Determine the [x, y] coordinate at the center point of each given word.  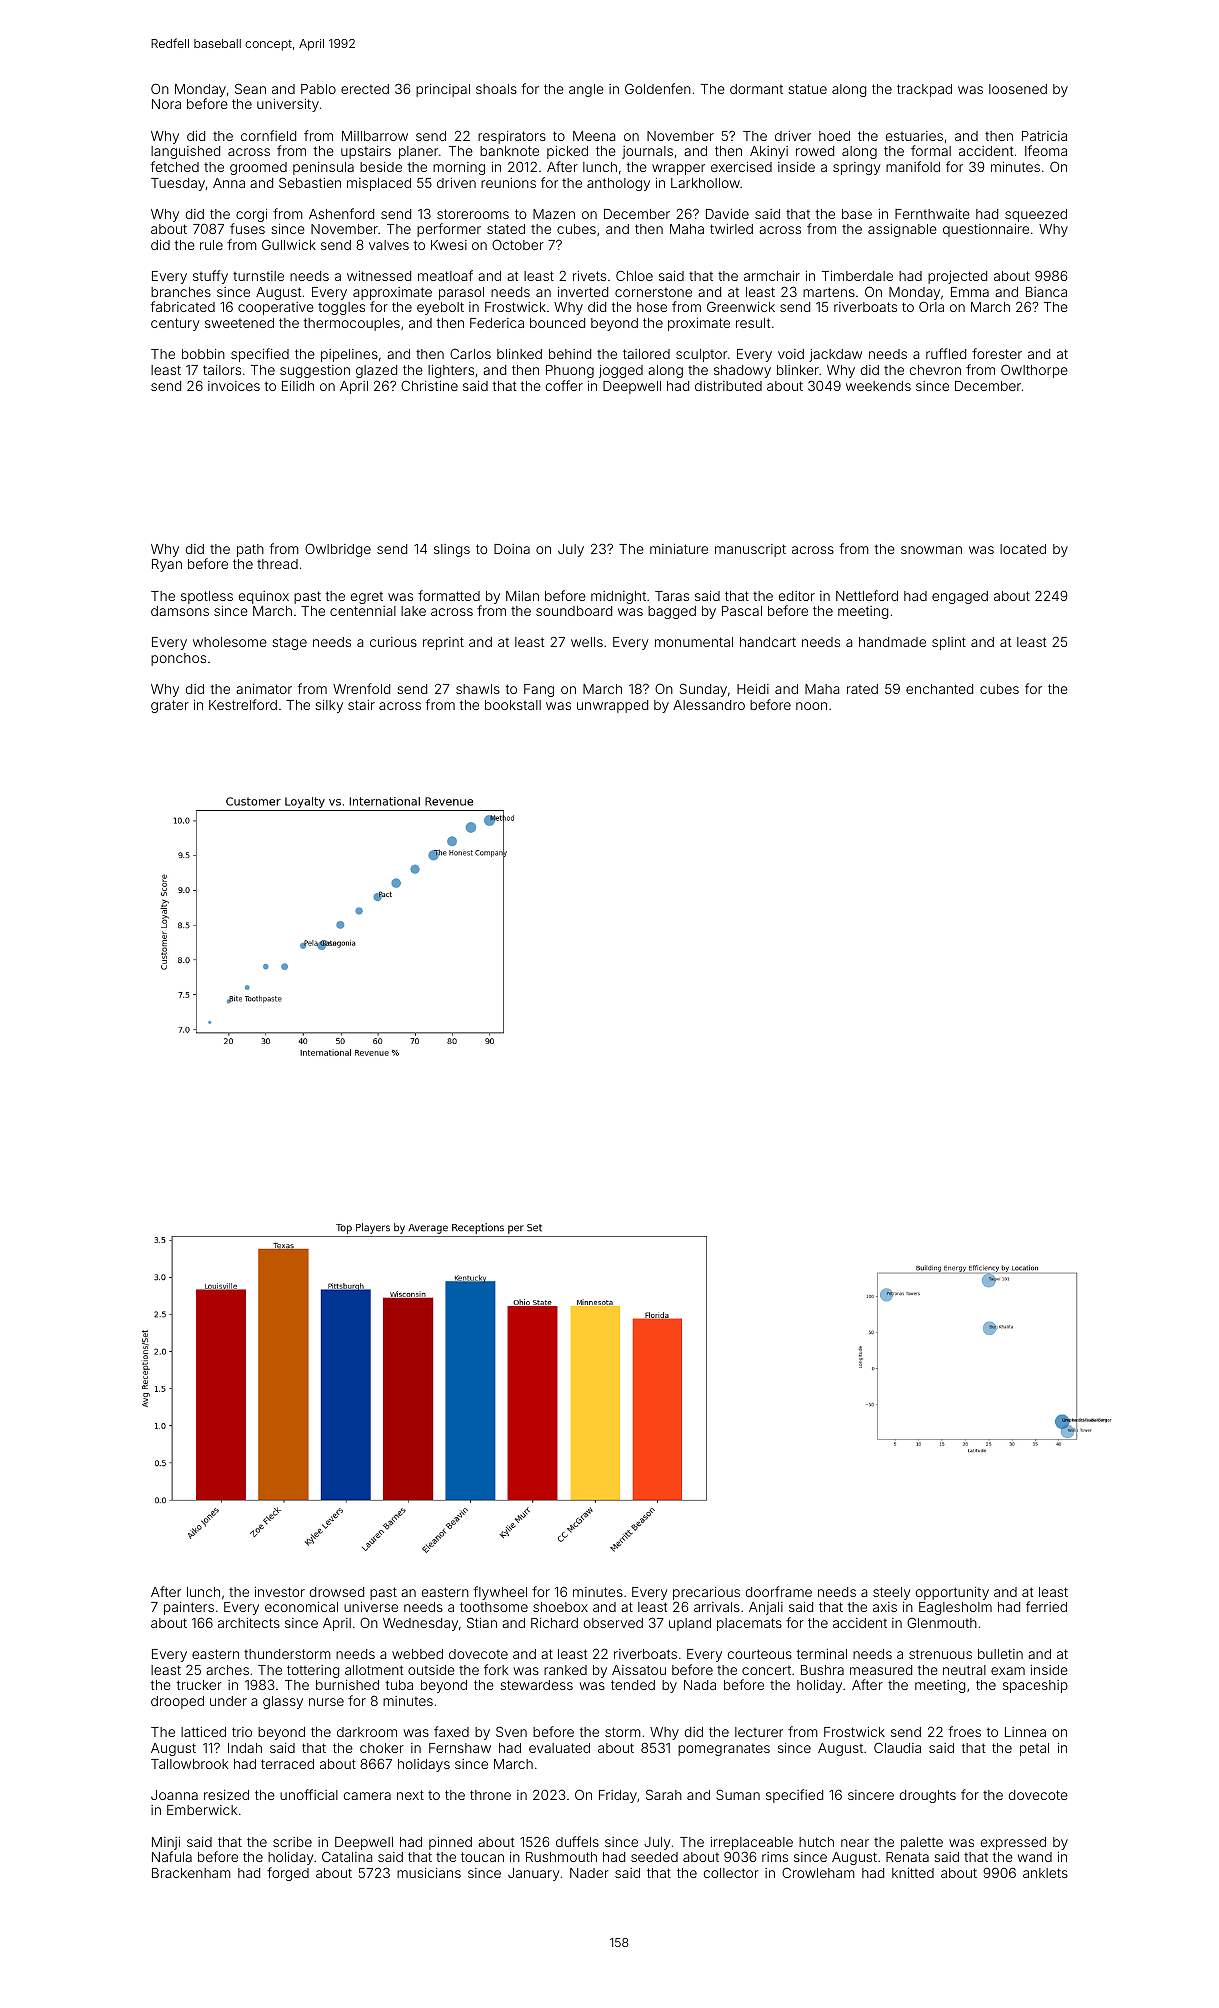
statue [807, 89]
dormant [756, 89]
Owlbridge [338, 550]
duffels [577, 1841]
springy [857, 168]
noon [811, 706]
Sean [250, 88]
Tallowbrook [189, 1764]
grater [170, 706]
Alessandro [709, 705]
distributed [728, 386]
